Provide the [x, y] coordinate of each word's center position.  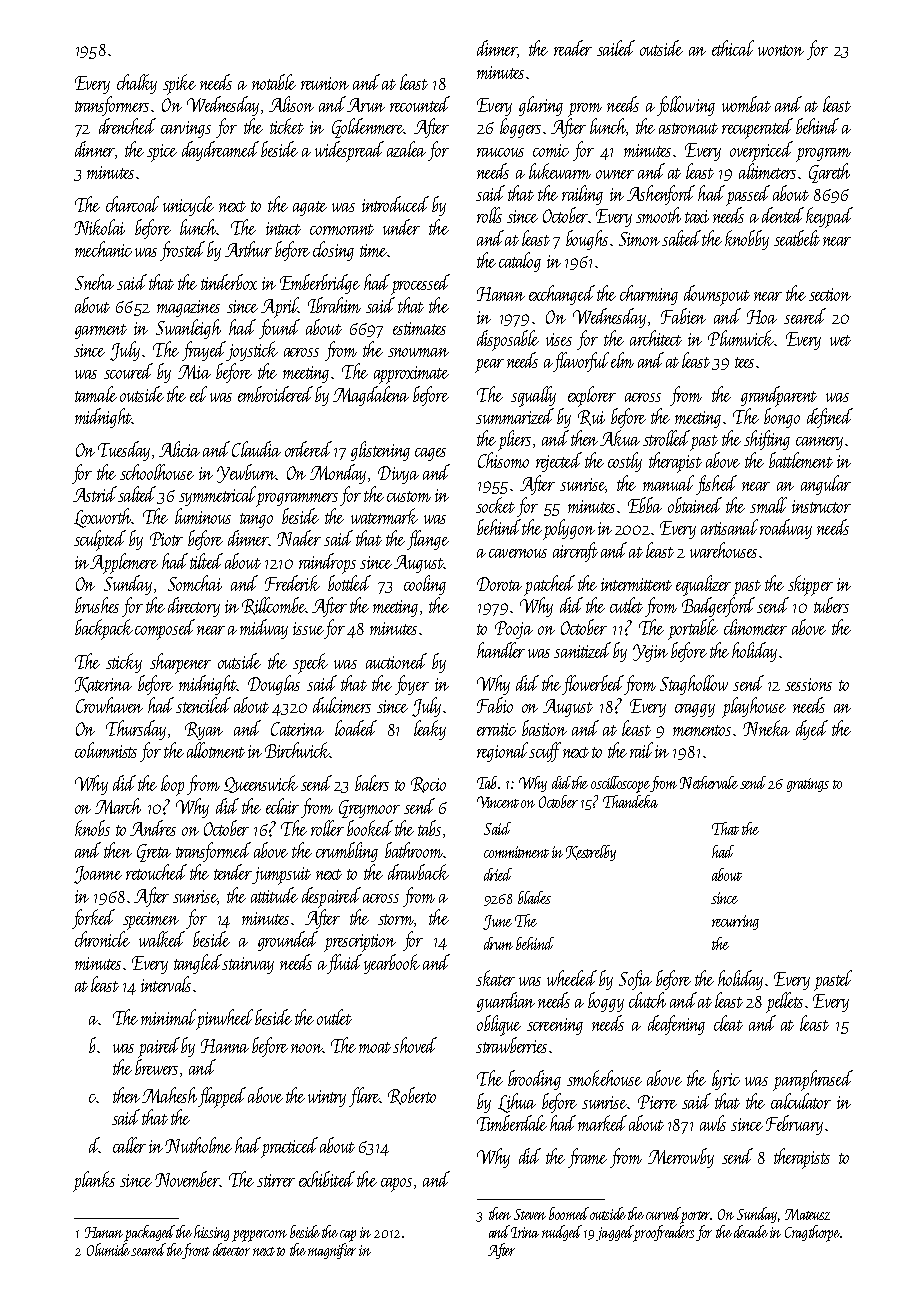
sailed [616, 48]
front [196, 1251]
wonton [781, 50]
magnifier [332, 1251]
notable [274, 82]
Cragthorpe [812, 1233]
